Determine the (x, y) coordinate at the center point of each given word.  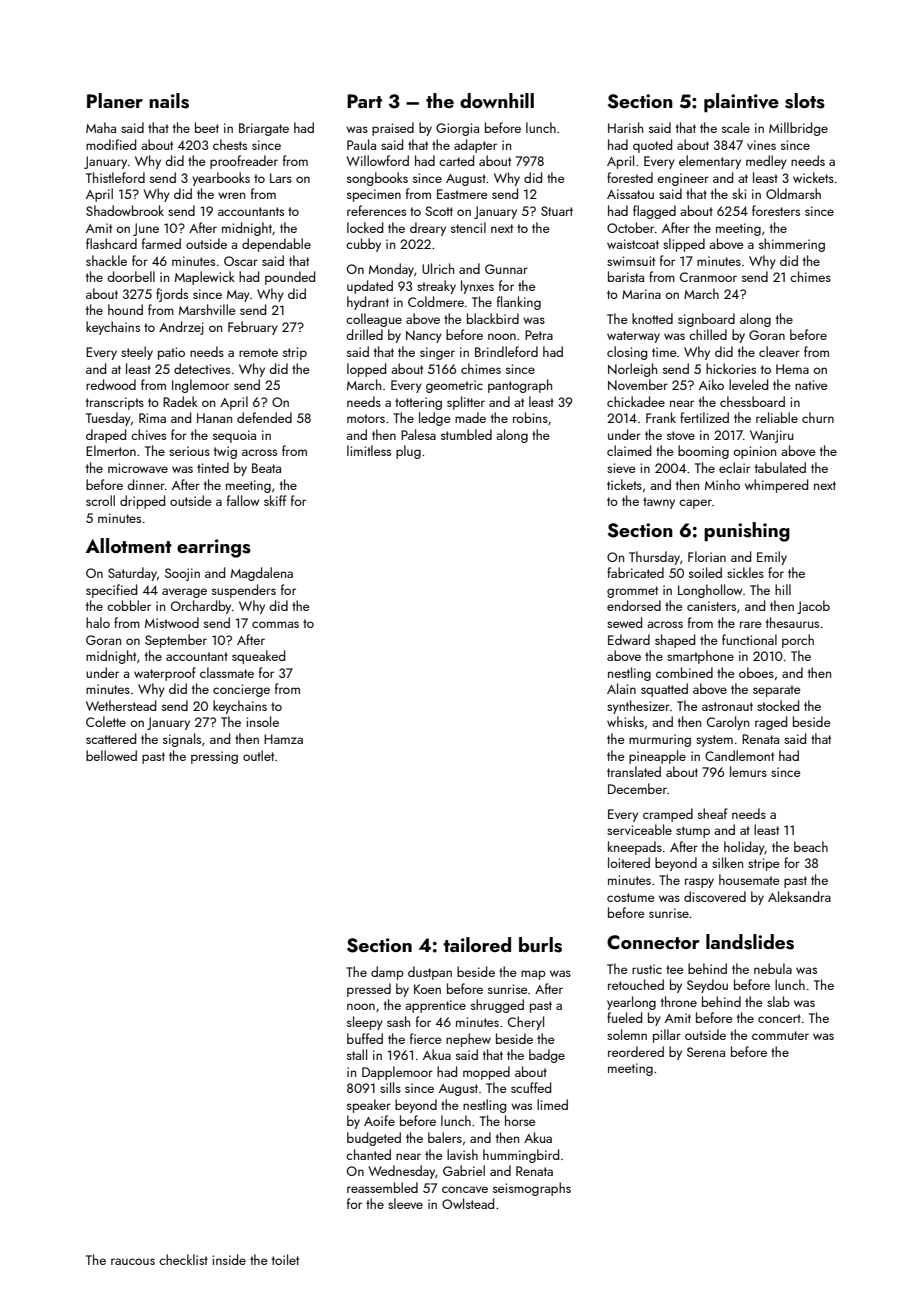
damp (387, 973)
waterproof (165, 674)
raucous (133, 1261)
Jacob (813, 607)
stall (357, 1054)
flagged (654, 212)
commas (275, 624)
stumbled (466, 434)
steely (137, 353)
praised (393, 129)
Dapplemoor (397, 1073)
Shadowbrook (125, 210)
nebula (773, 968)
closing (627, 353)
